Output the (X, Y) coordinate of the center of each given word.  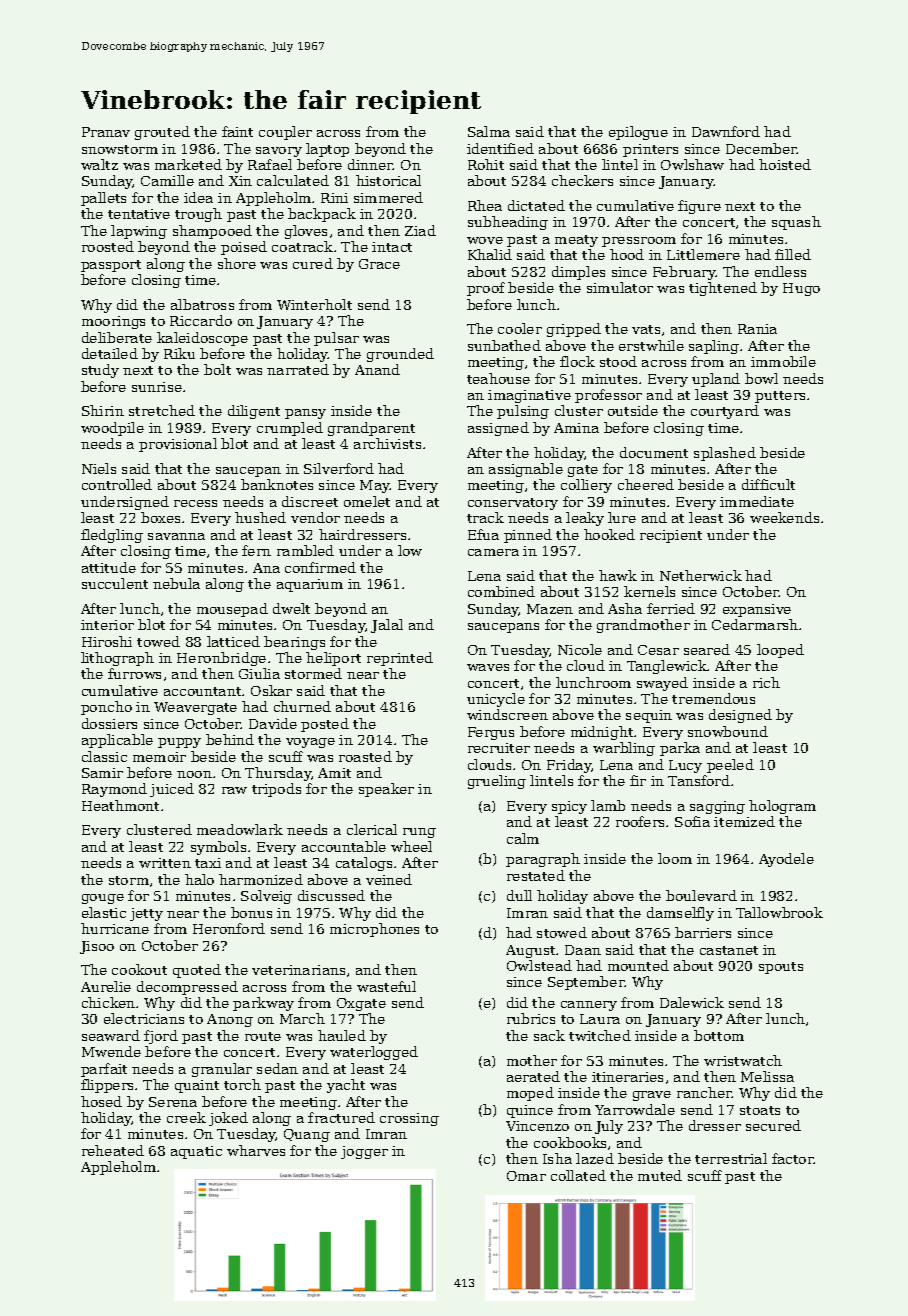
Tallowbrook (779, 912)
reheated (113, 1150)
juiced (172, 790)
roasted (365, 756)
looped (780, 651)
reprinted (400, 659)
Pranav (106, 132)
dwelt (291, 608)
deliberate (117, 337)
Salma (489, 131)
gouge (103, 899)
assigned (498, 429)
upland (716, 380)
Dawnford (726, 131)
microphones (374, 930)
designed (740, 716)
